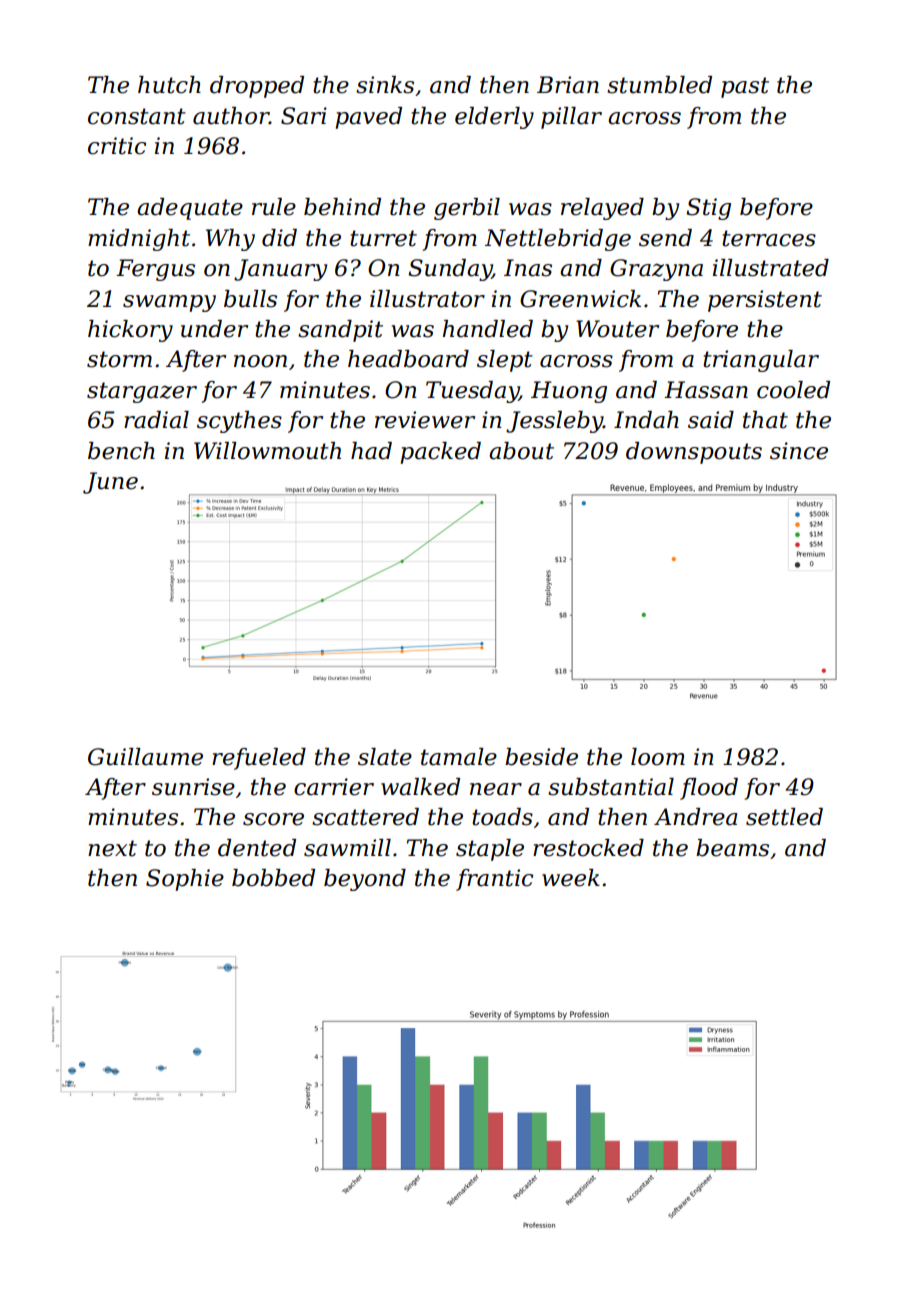 This page has width=924, height=1311. What do you see at coordinates (425, 420) in the page?
I see `reviewer` at bounding box center [425, 420].
